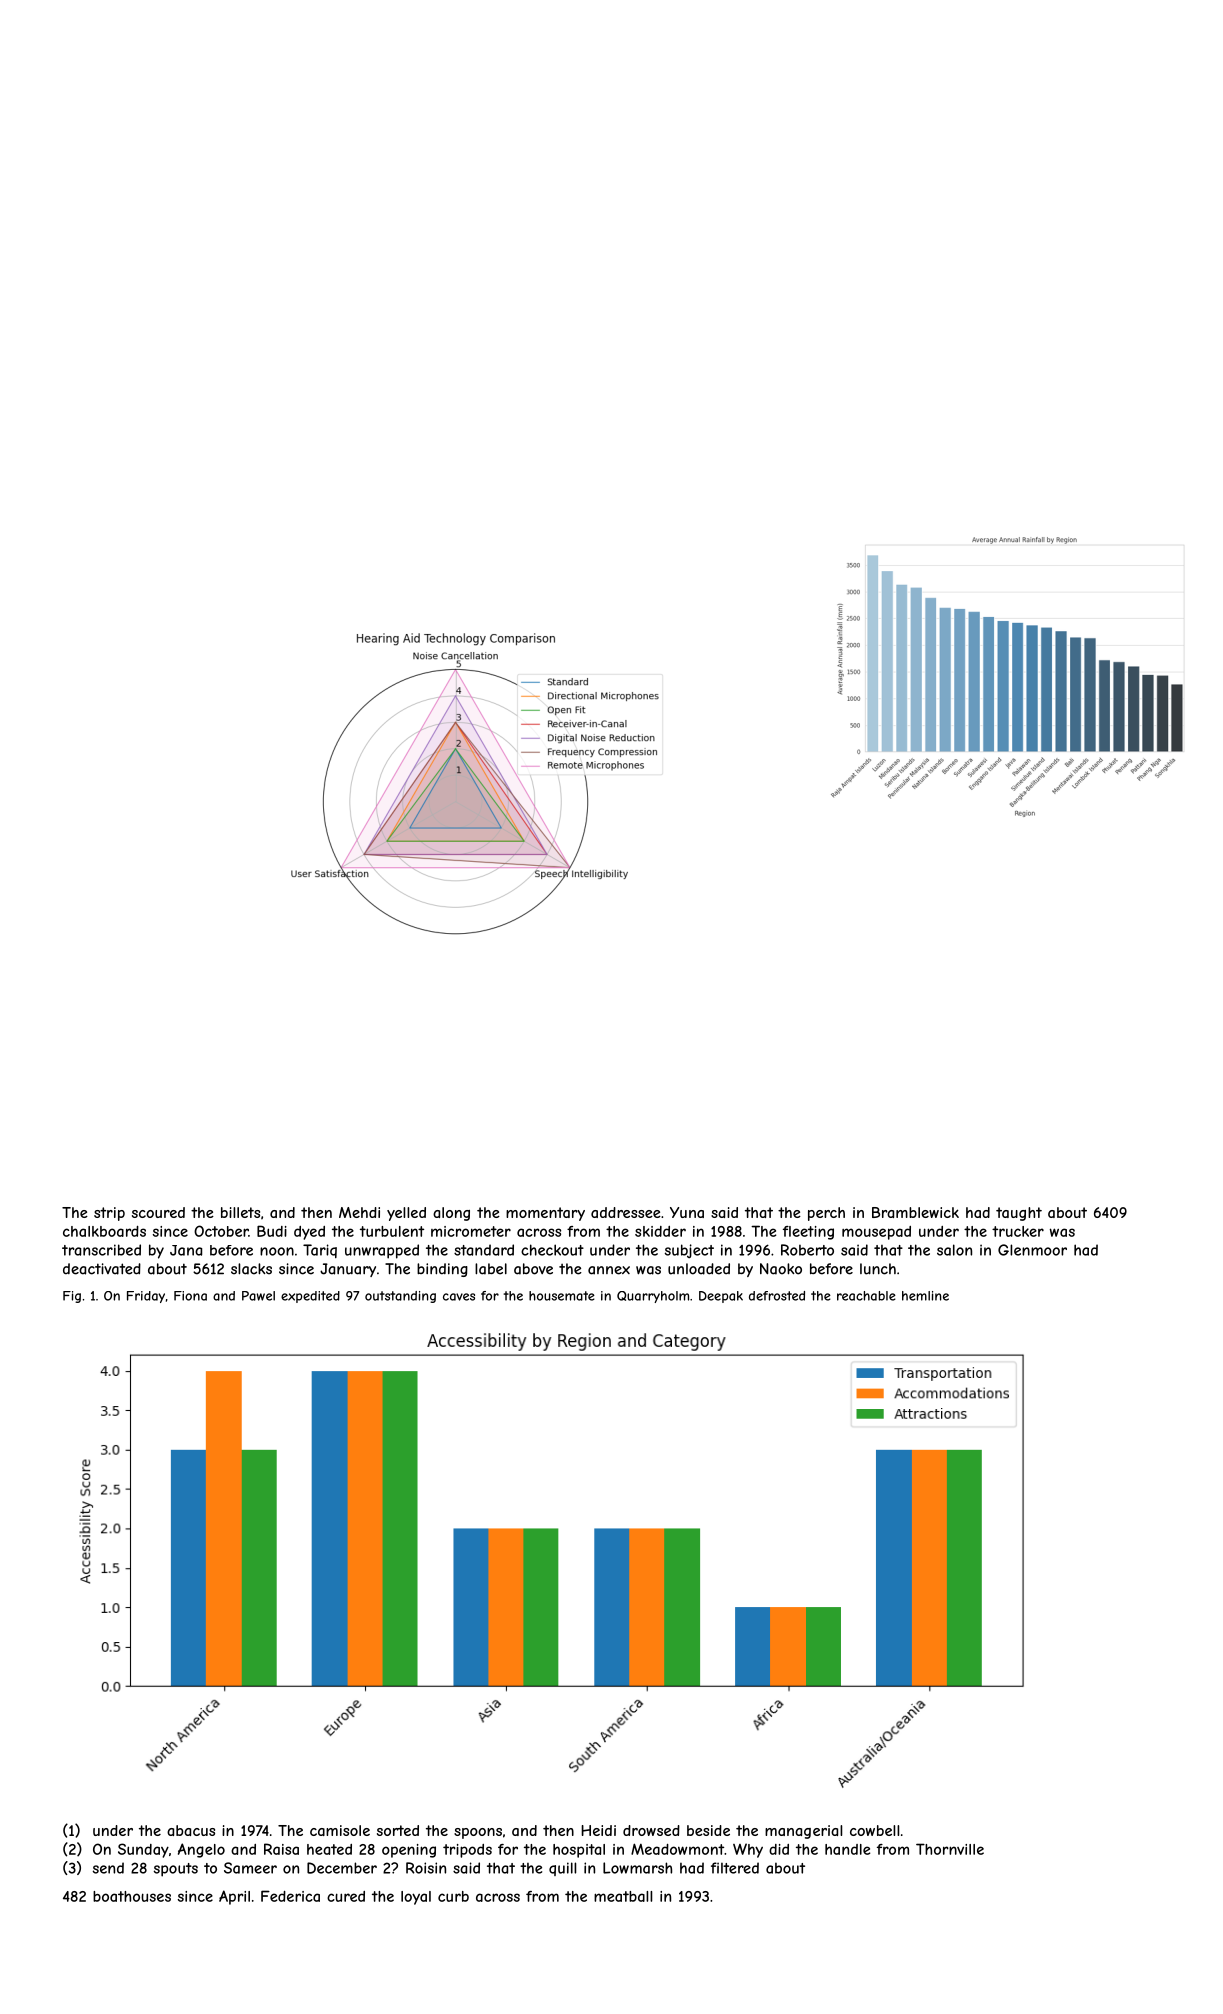  What do you see at coordinates (876, 1233) in the document?
I see `mousepad` at bounding box center [876, 1233].
